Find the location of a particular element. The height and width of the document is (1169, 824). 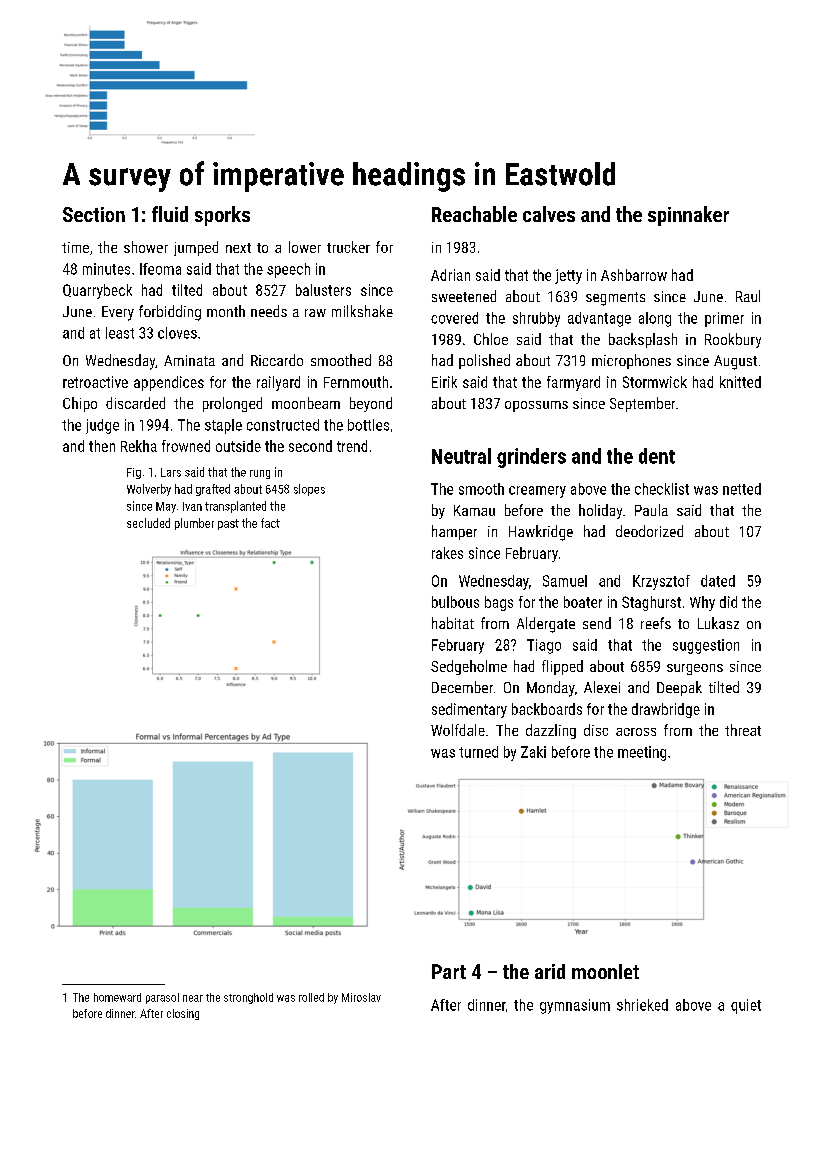

near is located at coordinates (193, 998).
